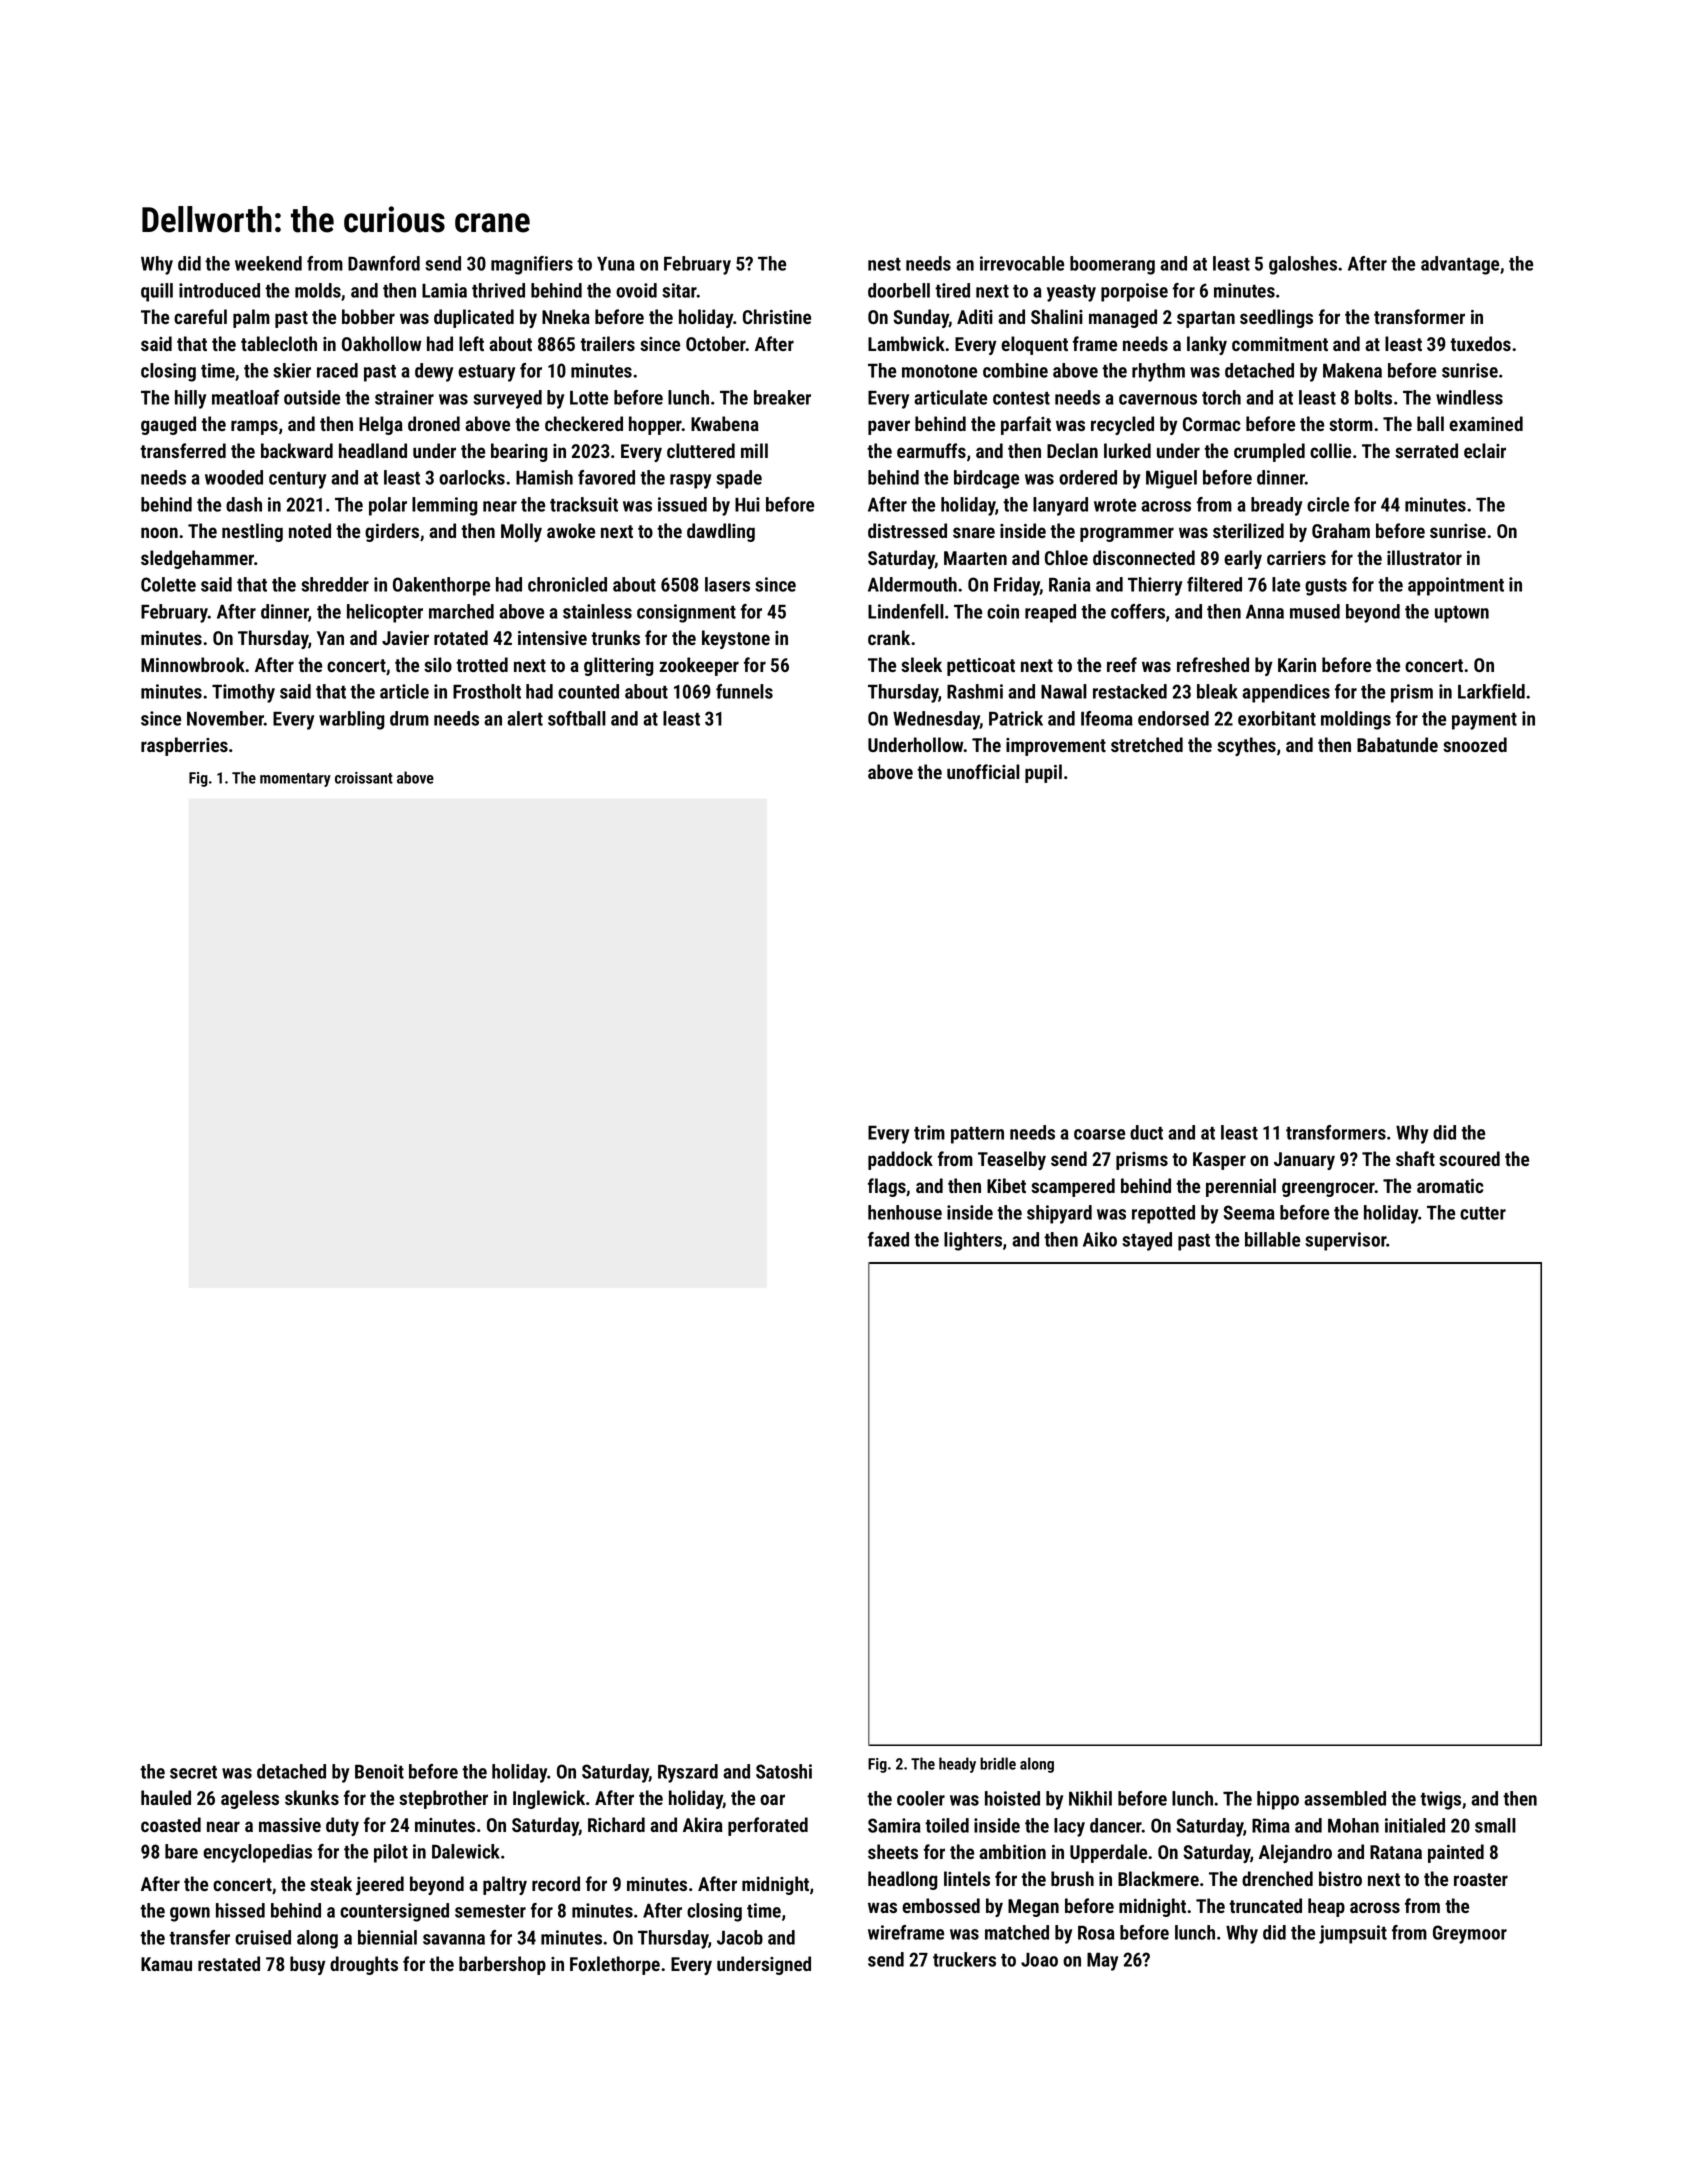 The image size is (1683, 2178). What do you see at coordinates (312, 1797) in the screenshot?
I see `skunks` at bounding box center [312, 1797].
